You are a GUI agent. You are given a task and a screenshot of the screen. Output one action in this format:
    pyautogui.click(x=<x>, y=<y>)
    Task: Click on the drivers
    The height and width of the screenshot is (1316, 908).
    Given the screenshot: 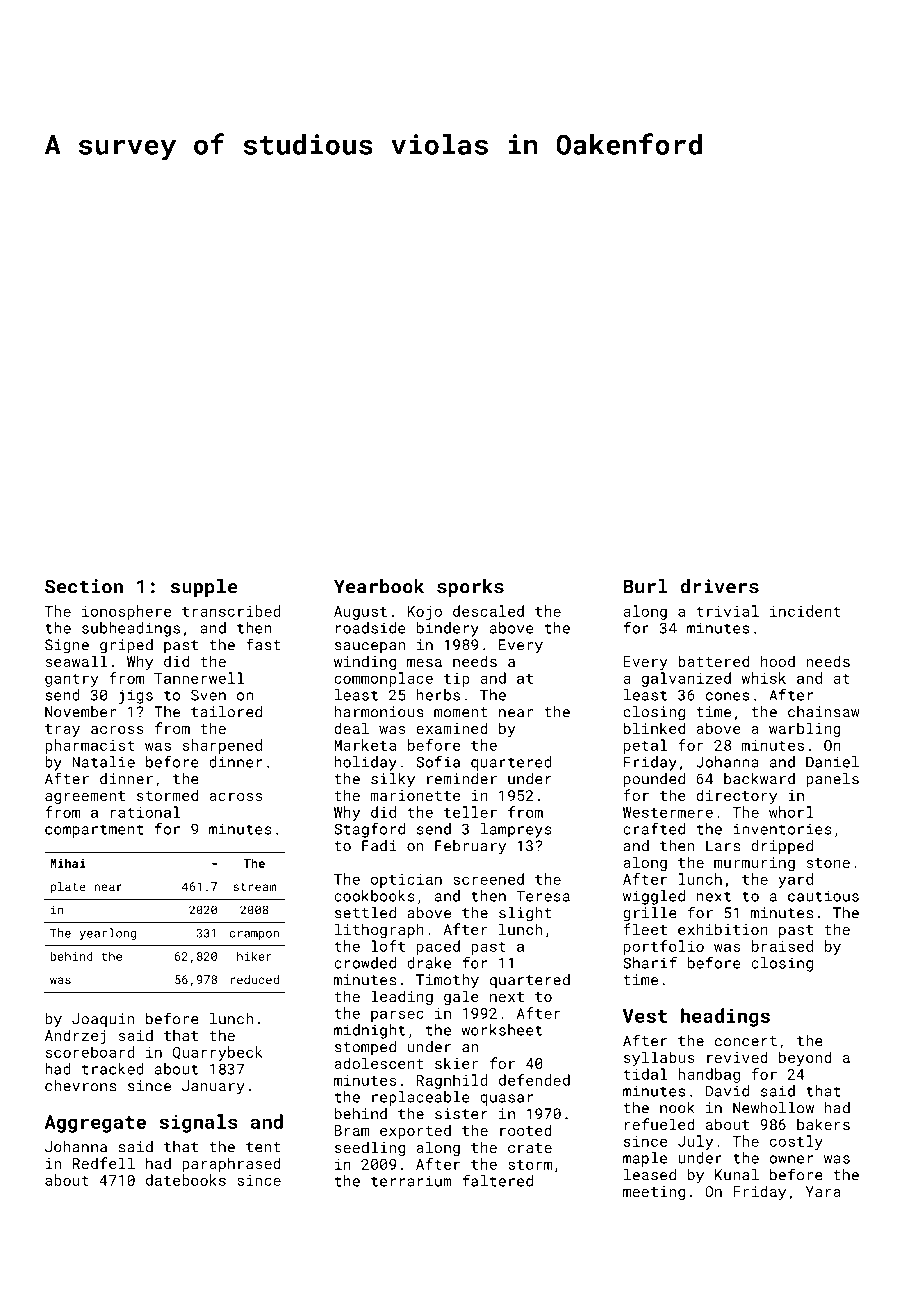 What is the action you would take?
    pyautogui.click(x=720, y=586)
